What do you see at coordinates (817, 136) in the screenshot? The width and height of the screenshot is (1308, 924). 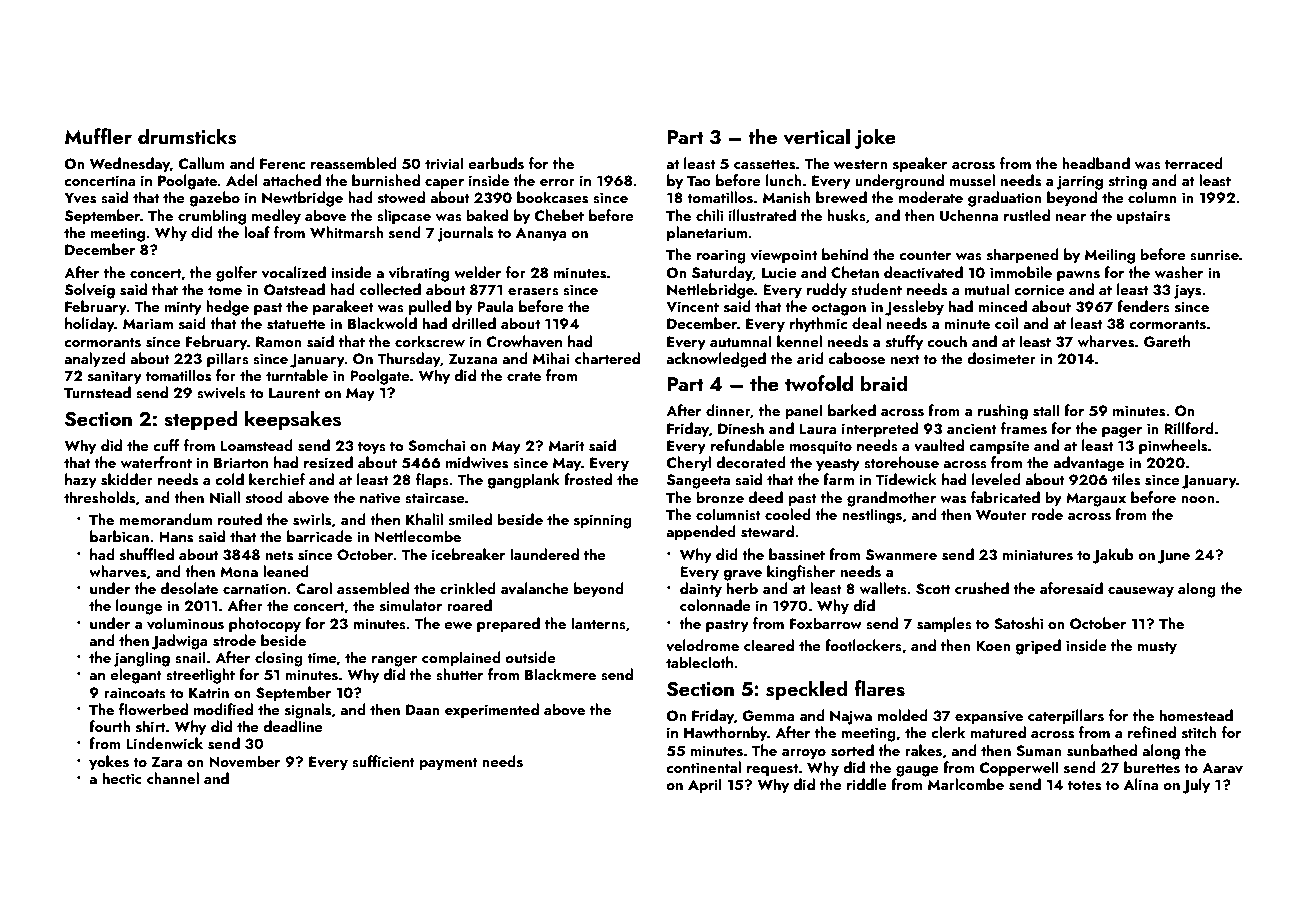 I see `vertical` at bounding box center [817, 136].
